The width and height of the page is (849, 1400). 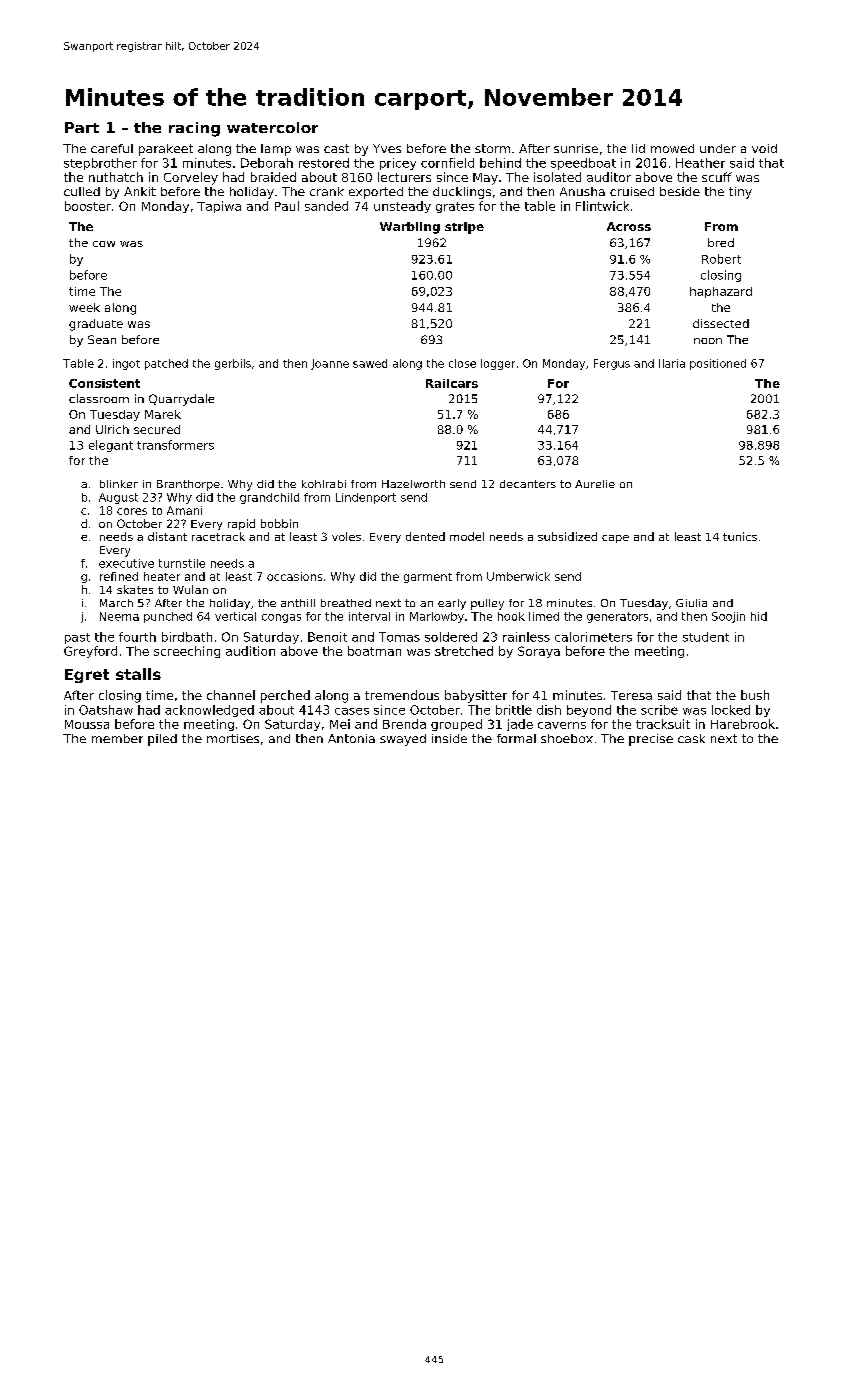 What do you see at coordinates (721, 292) in the page?
I see `haphazard` at bounding box center [721, 292].
